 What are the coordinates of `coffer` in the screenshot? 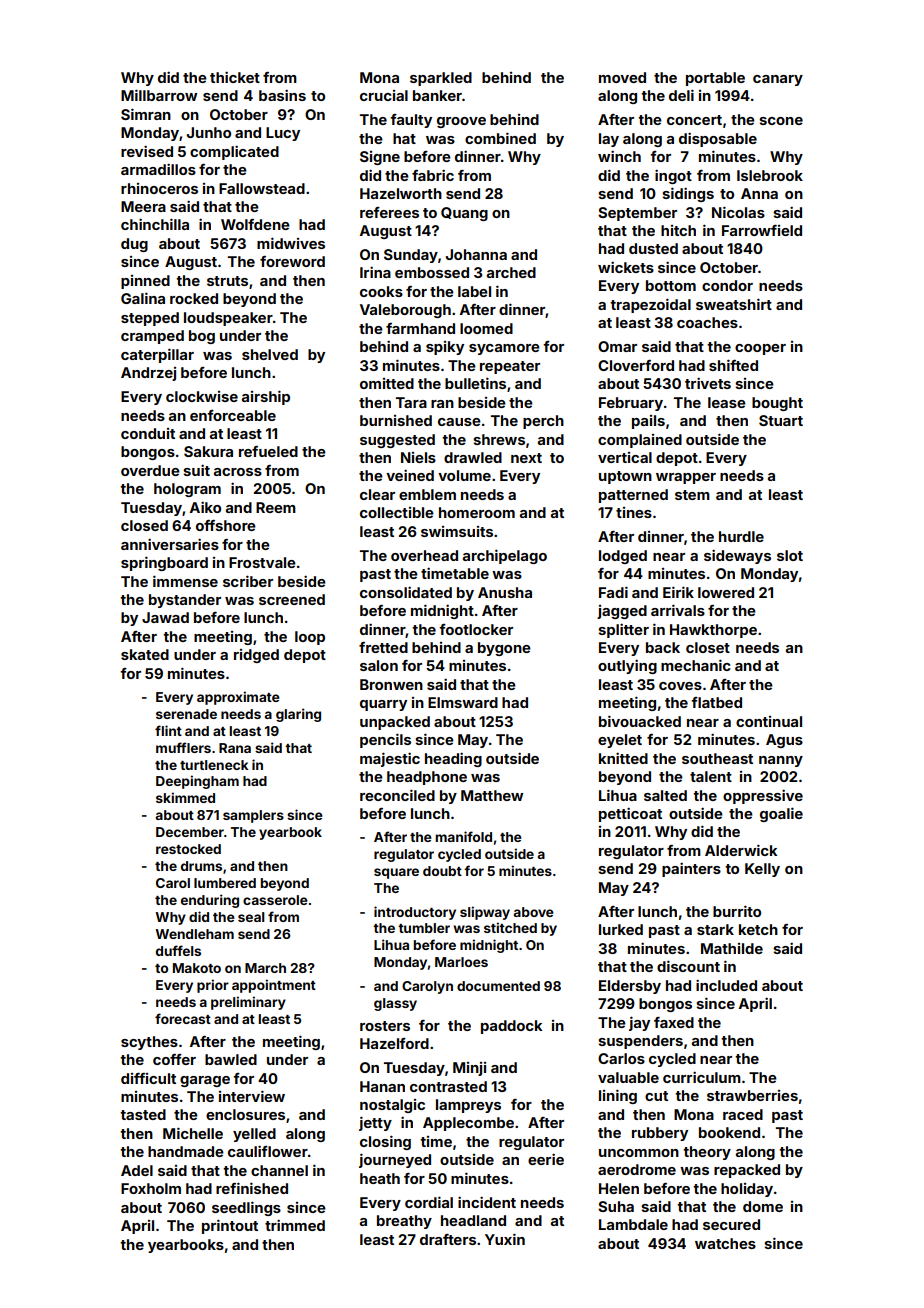 It's located at (174, 1059).
